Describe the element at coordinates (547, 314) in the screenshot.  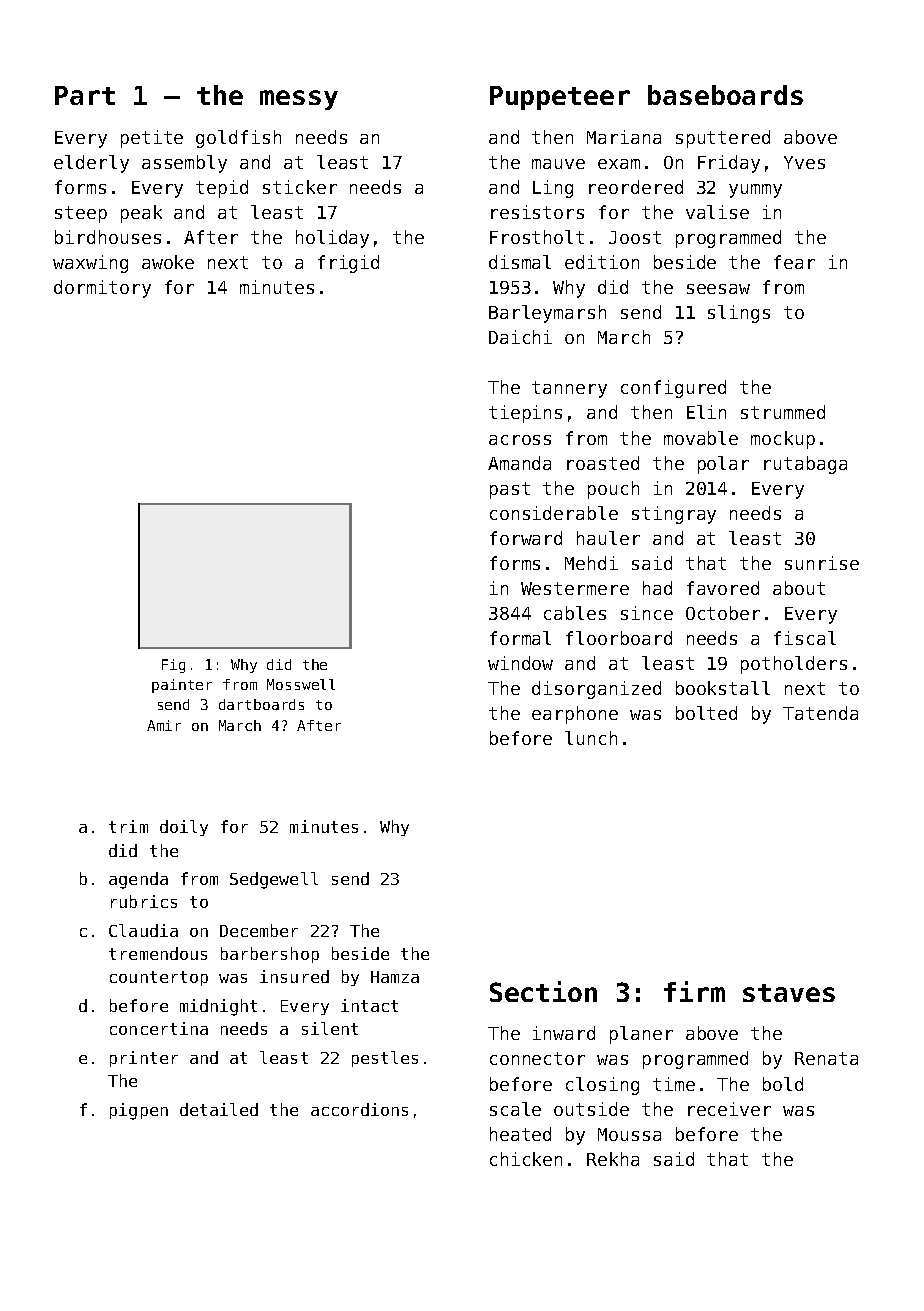
I see `Barleymarsh` at that location.
